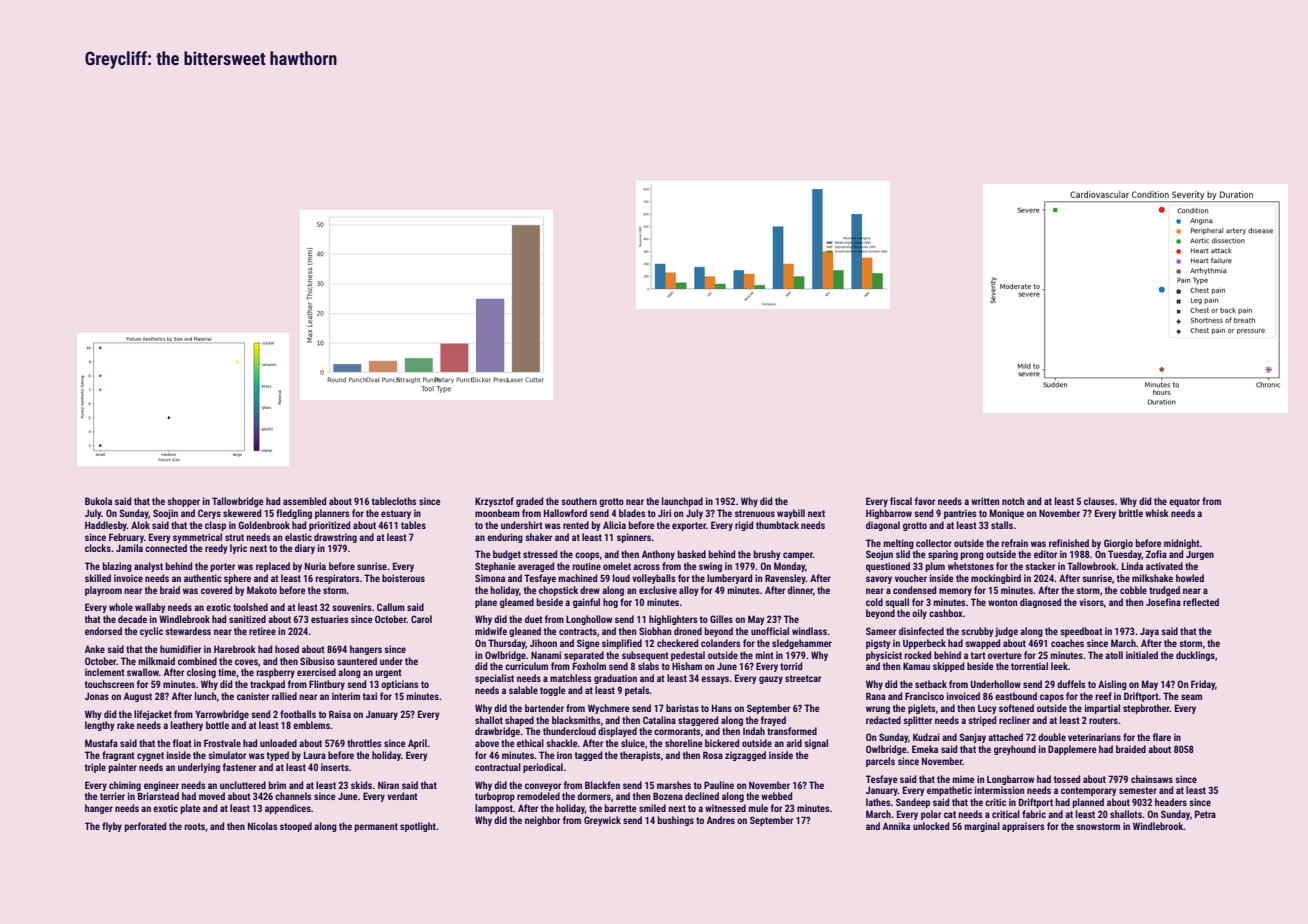 The image size is (1308, 924). Describe the element at coordinates (227, 755) in the screenshot. I see `simulator` at that location.
